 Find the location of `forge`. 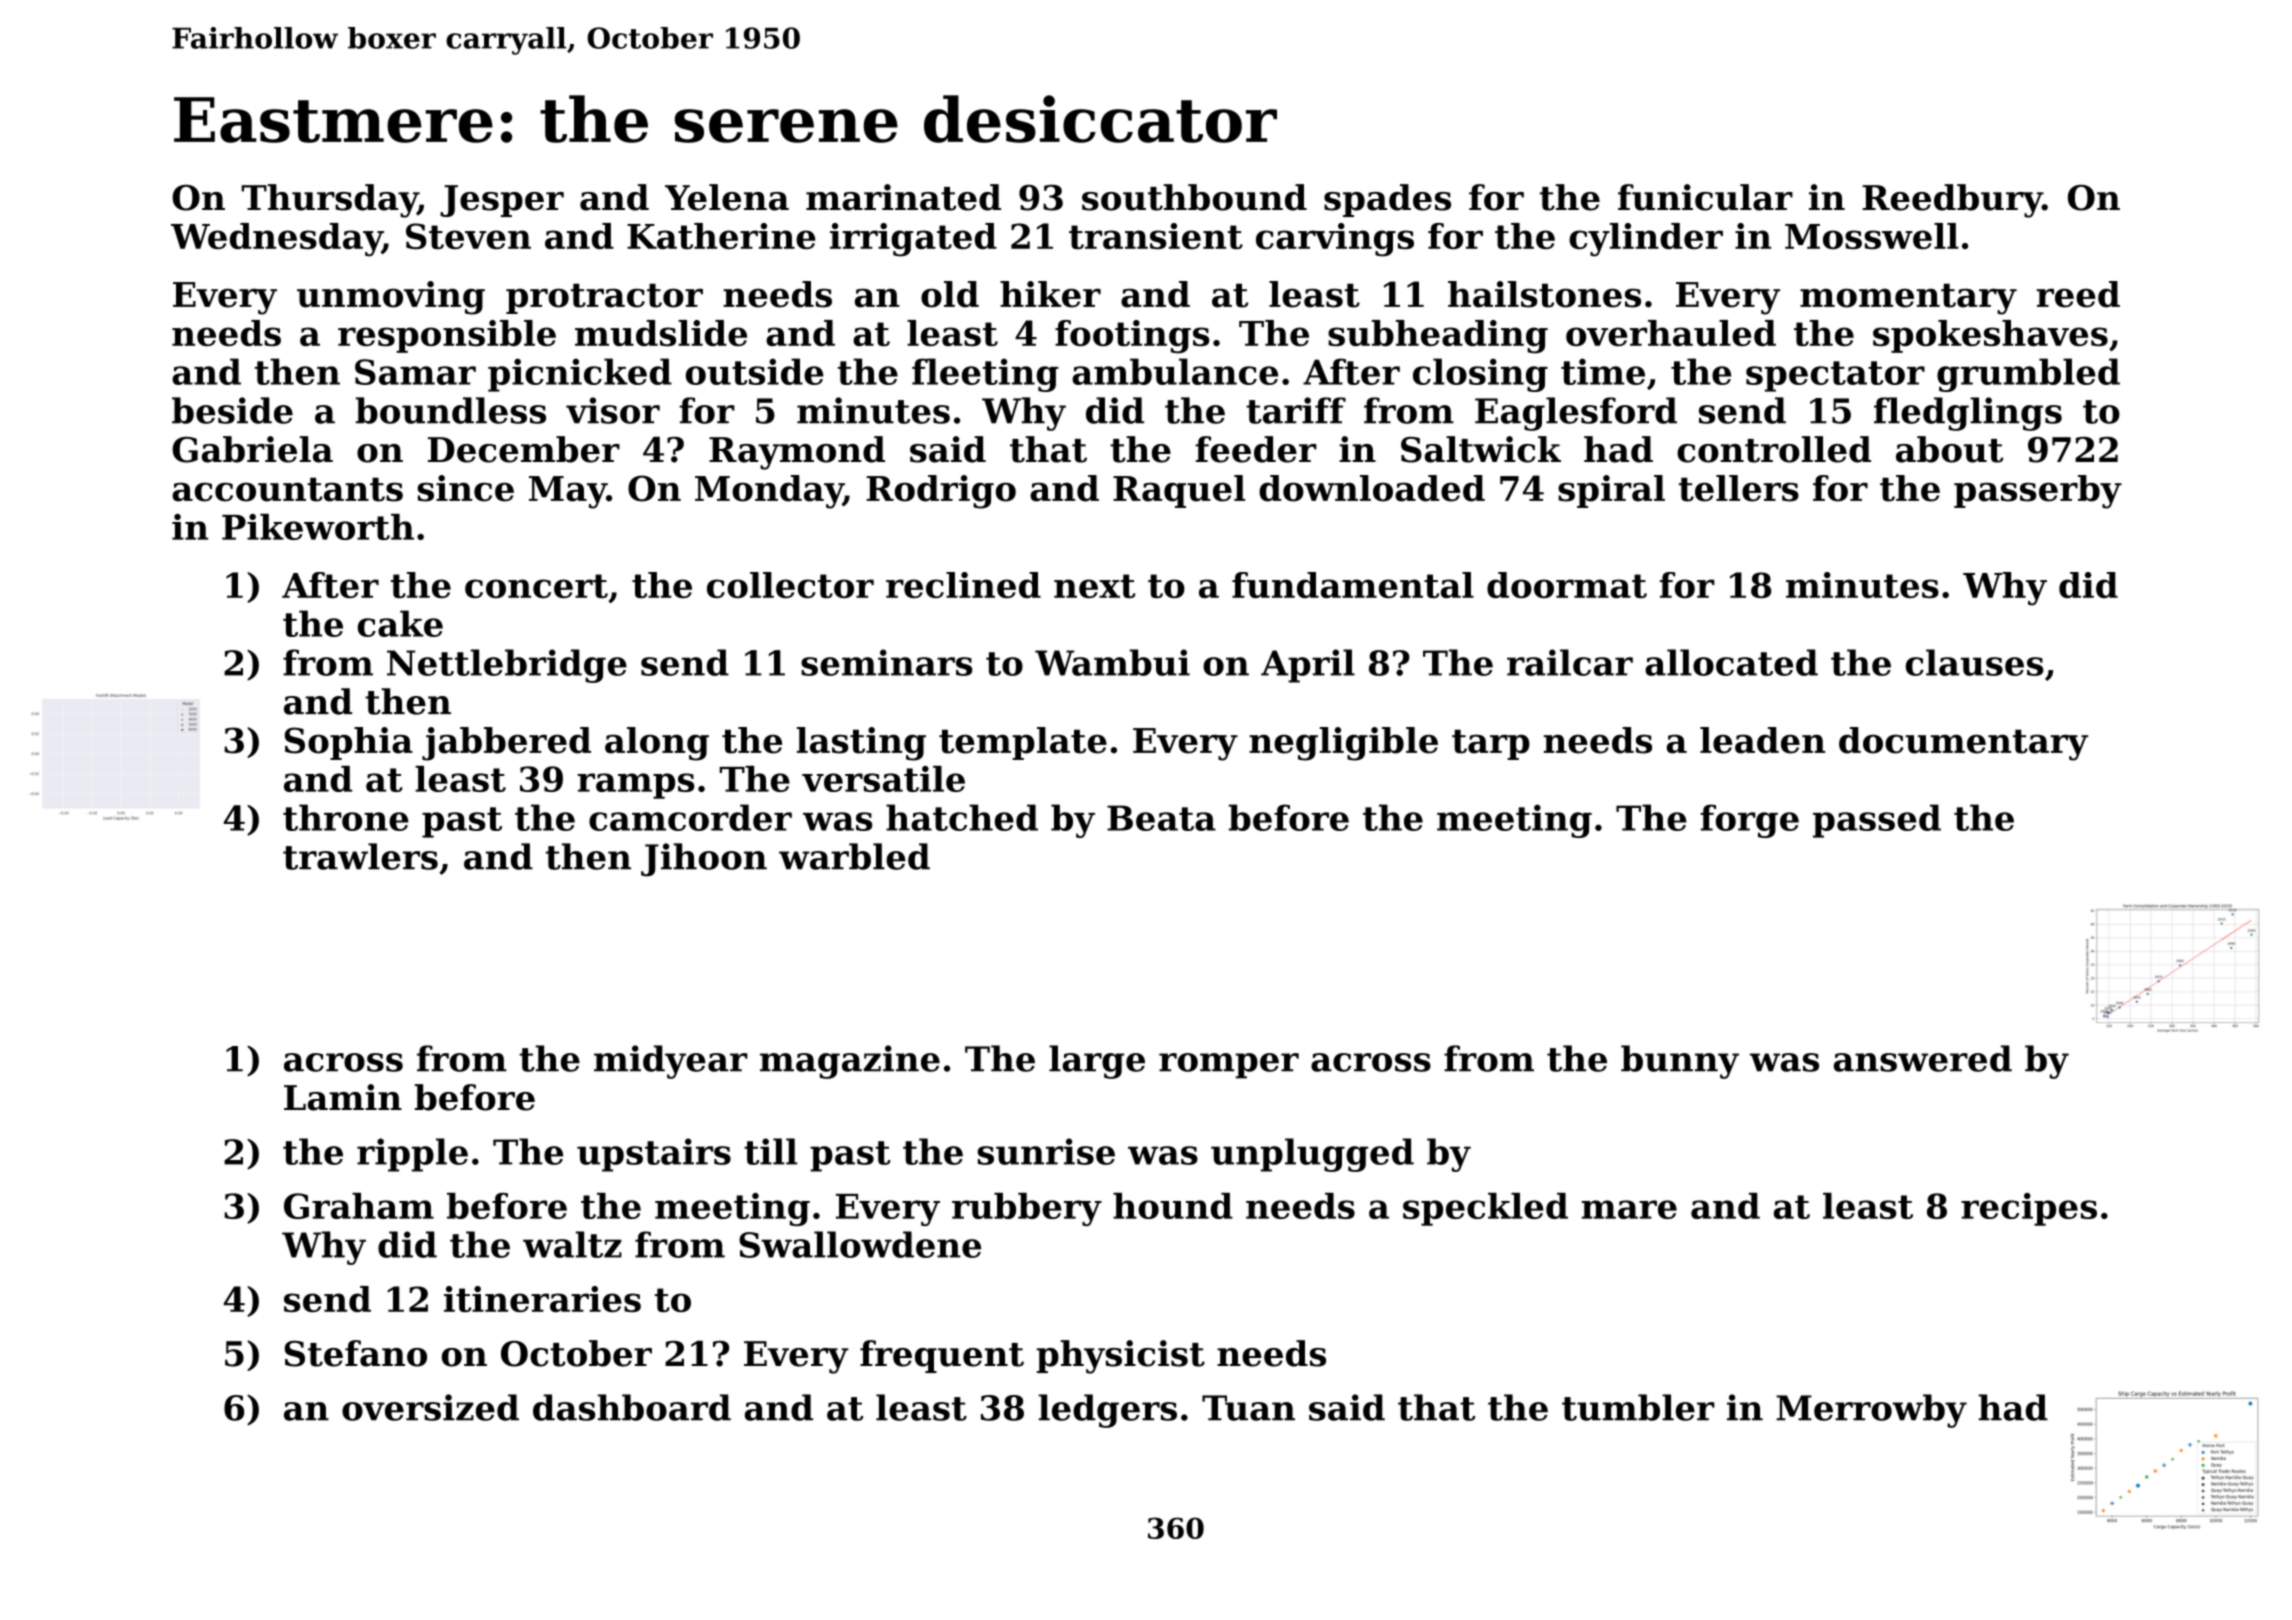

forge is located at coordinates (1749, 821).
